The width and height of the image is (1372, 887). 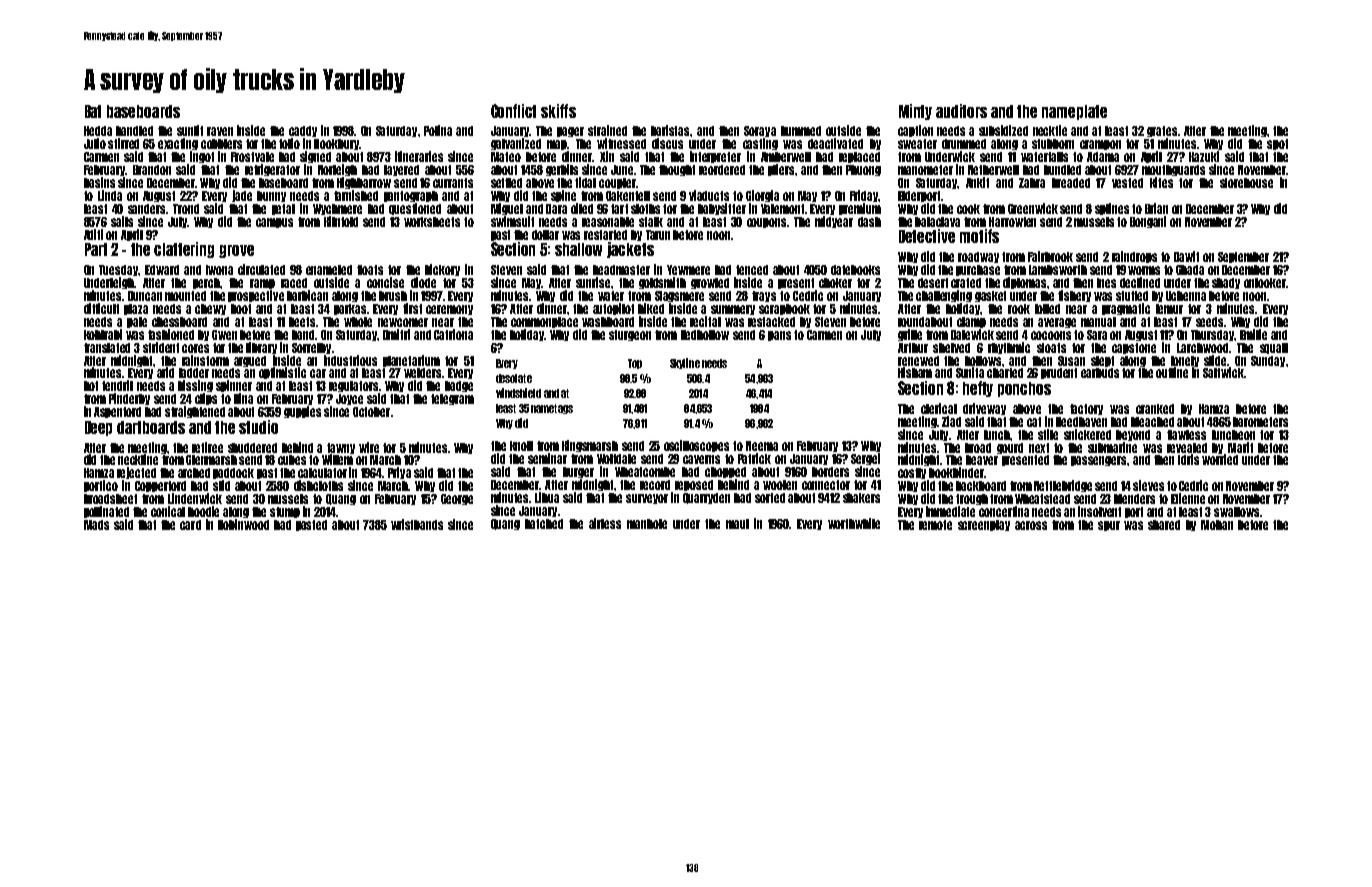 What do you see at coordinates (864, 196) in the image?
I see `Friday` at bounding box center [864, 196].
